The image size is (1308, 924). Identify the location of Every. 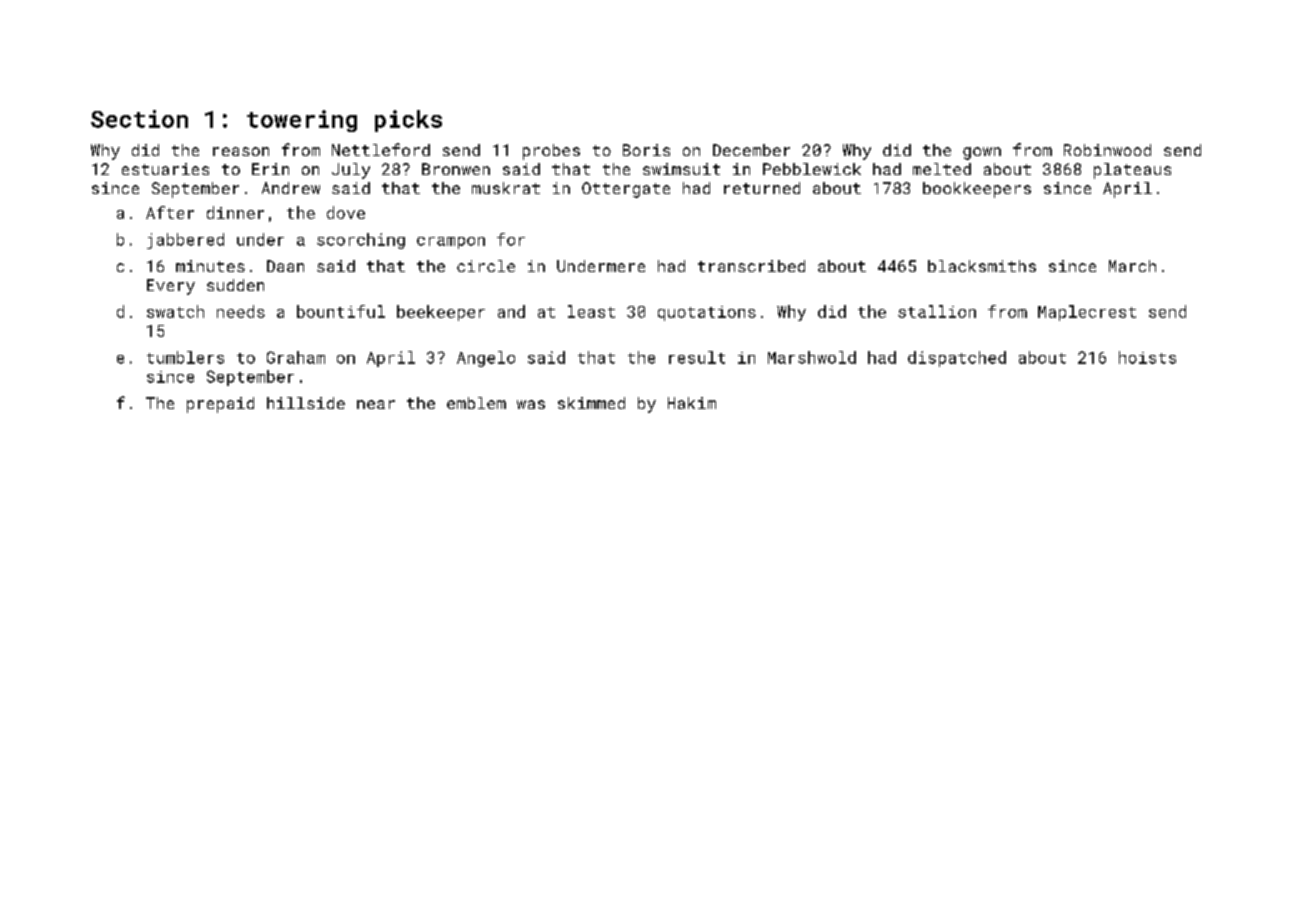
(171, 287).
